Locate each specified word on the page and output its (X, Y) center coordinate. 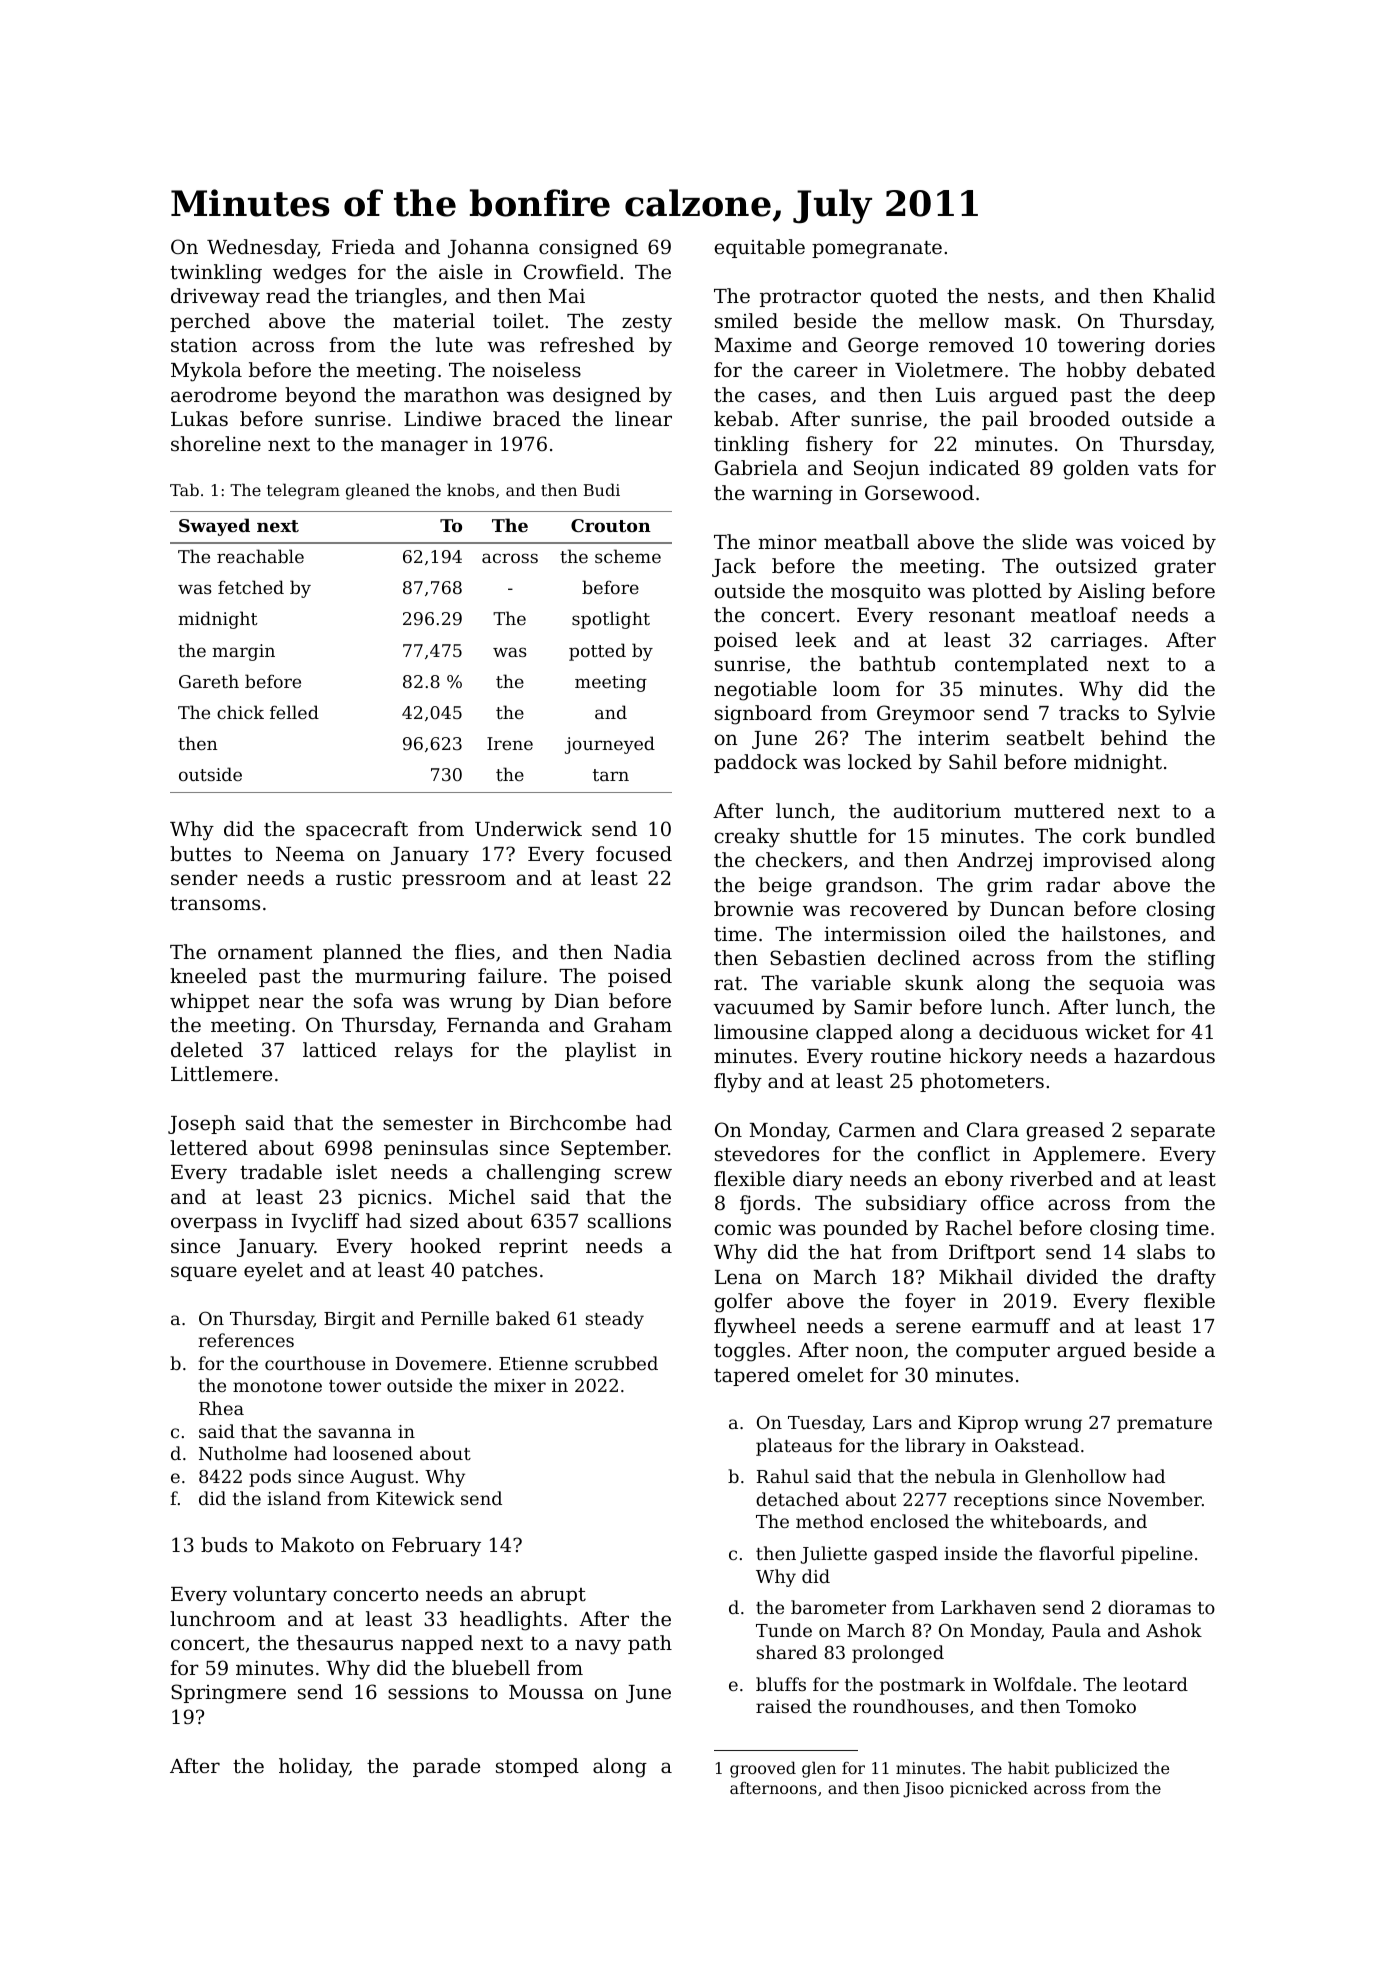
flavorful (1077, 1553)
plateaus (794, 1447)
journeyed (610, 745)
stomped (537, 1767)
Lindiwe (442, 418)
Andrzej (994, 862)
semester (428, 1123)
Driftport (992, 1253)
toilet (518, 320)
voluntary (280, 1596)
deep (1191, 396)
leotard (1155, 1684)
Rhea (221, 1408)
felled (294, 712)
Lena (738, 1277)
